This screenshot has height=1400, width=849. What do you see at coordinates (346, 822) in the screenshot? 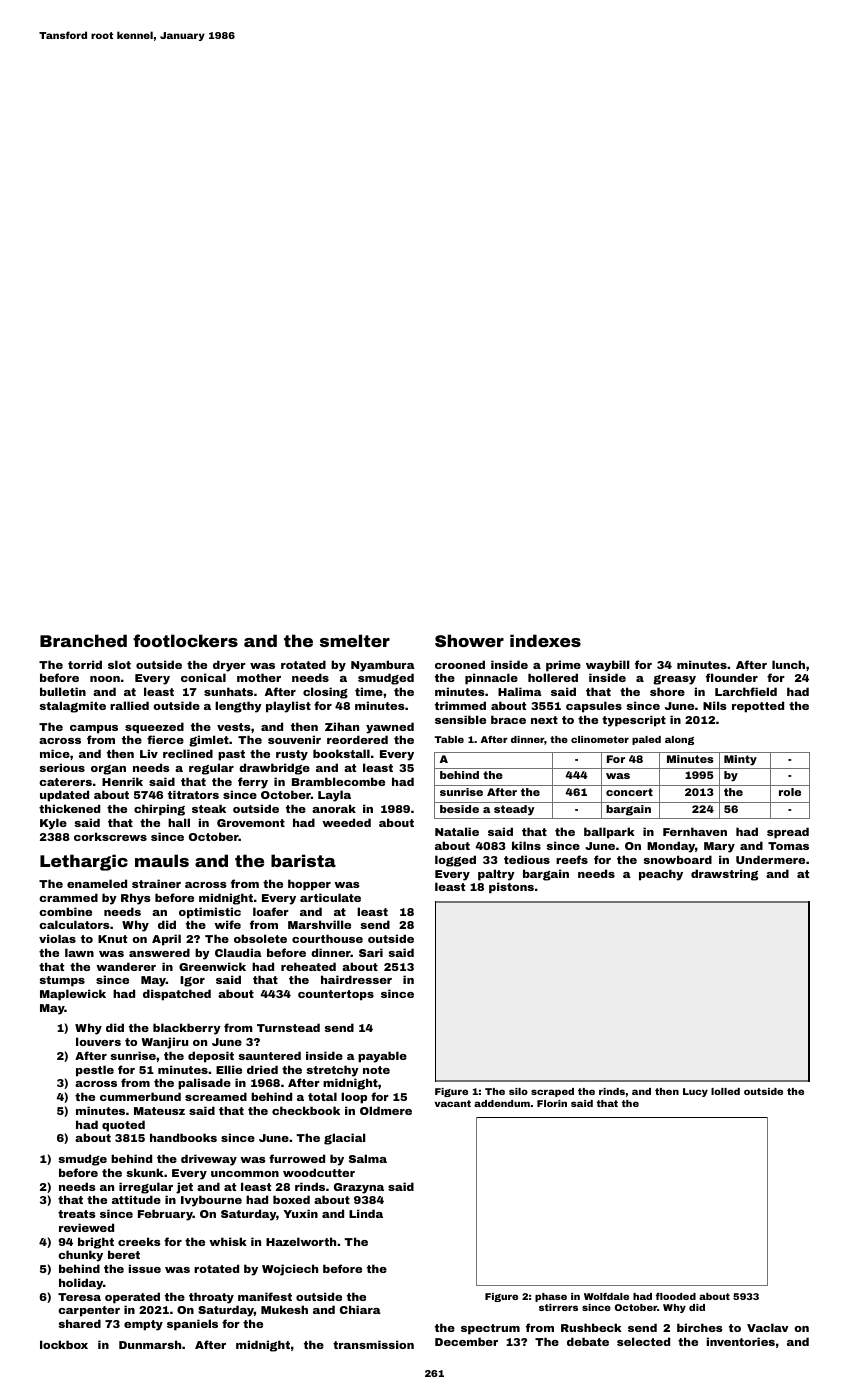
I see `weeded` at bounding box center [346, 822].
